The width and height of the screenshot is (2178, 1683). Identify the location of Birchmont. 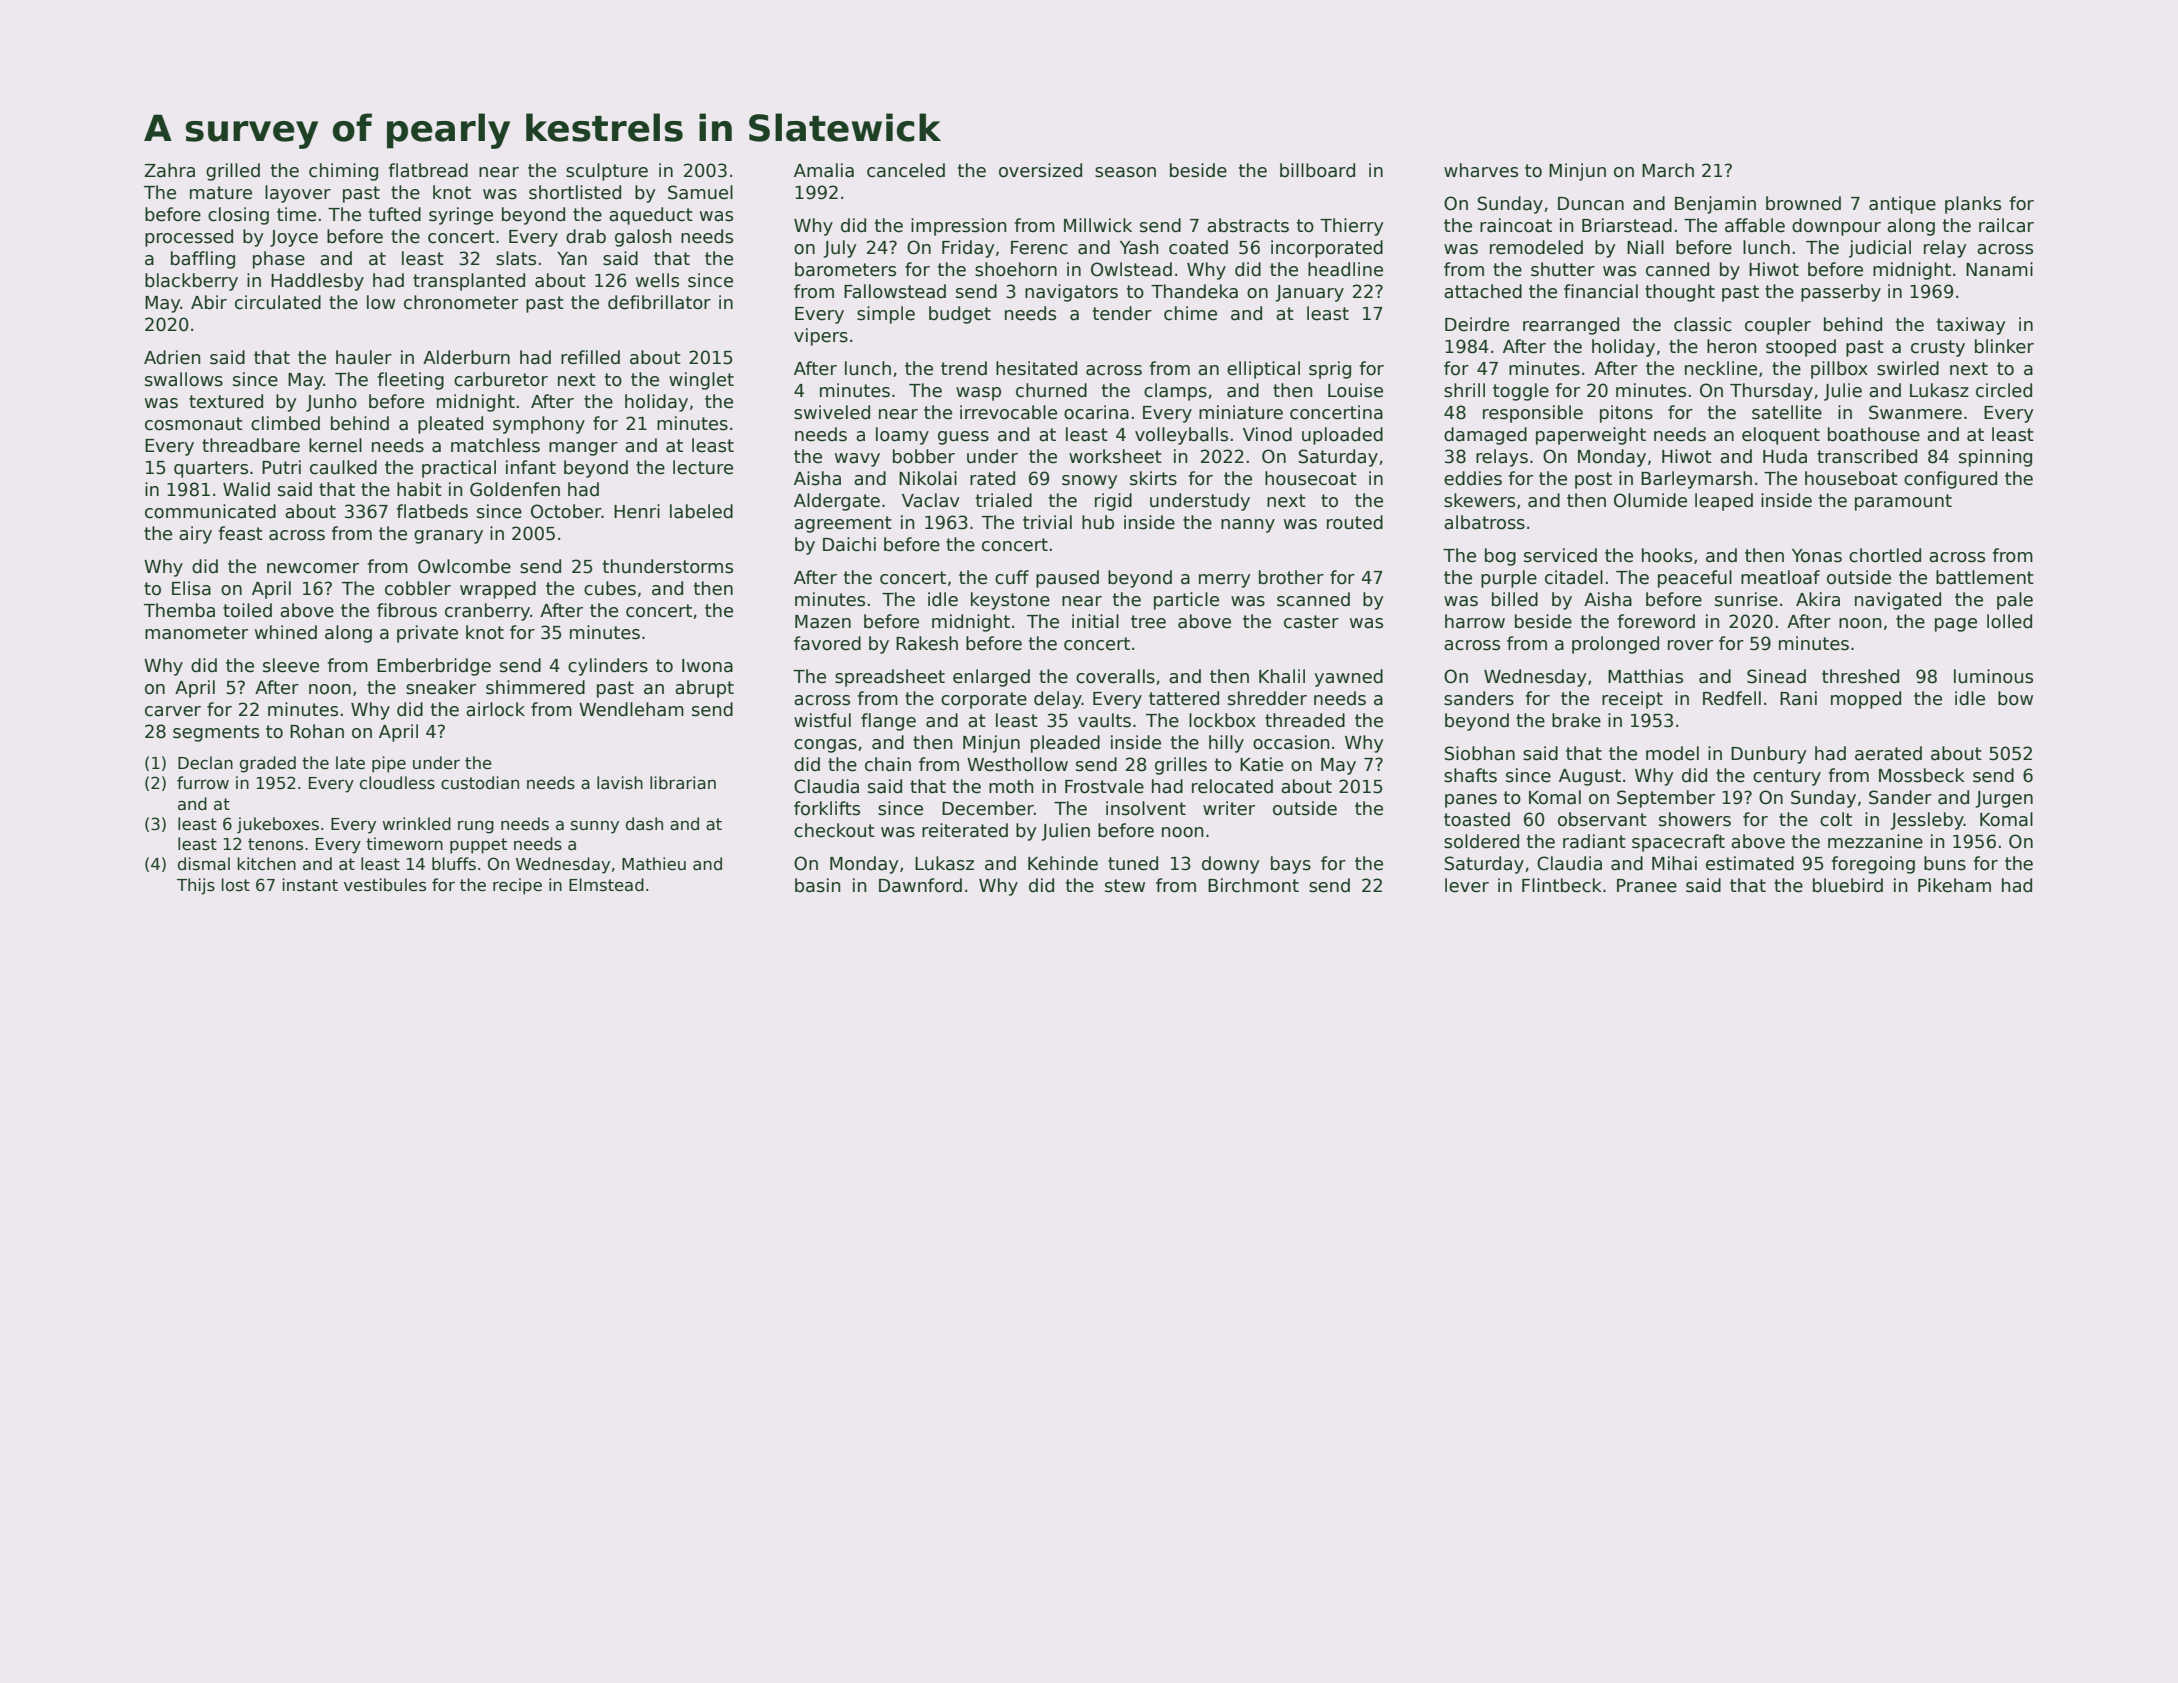
(1253, 885).
